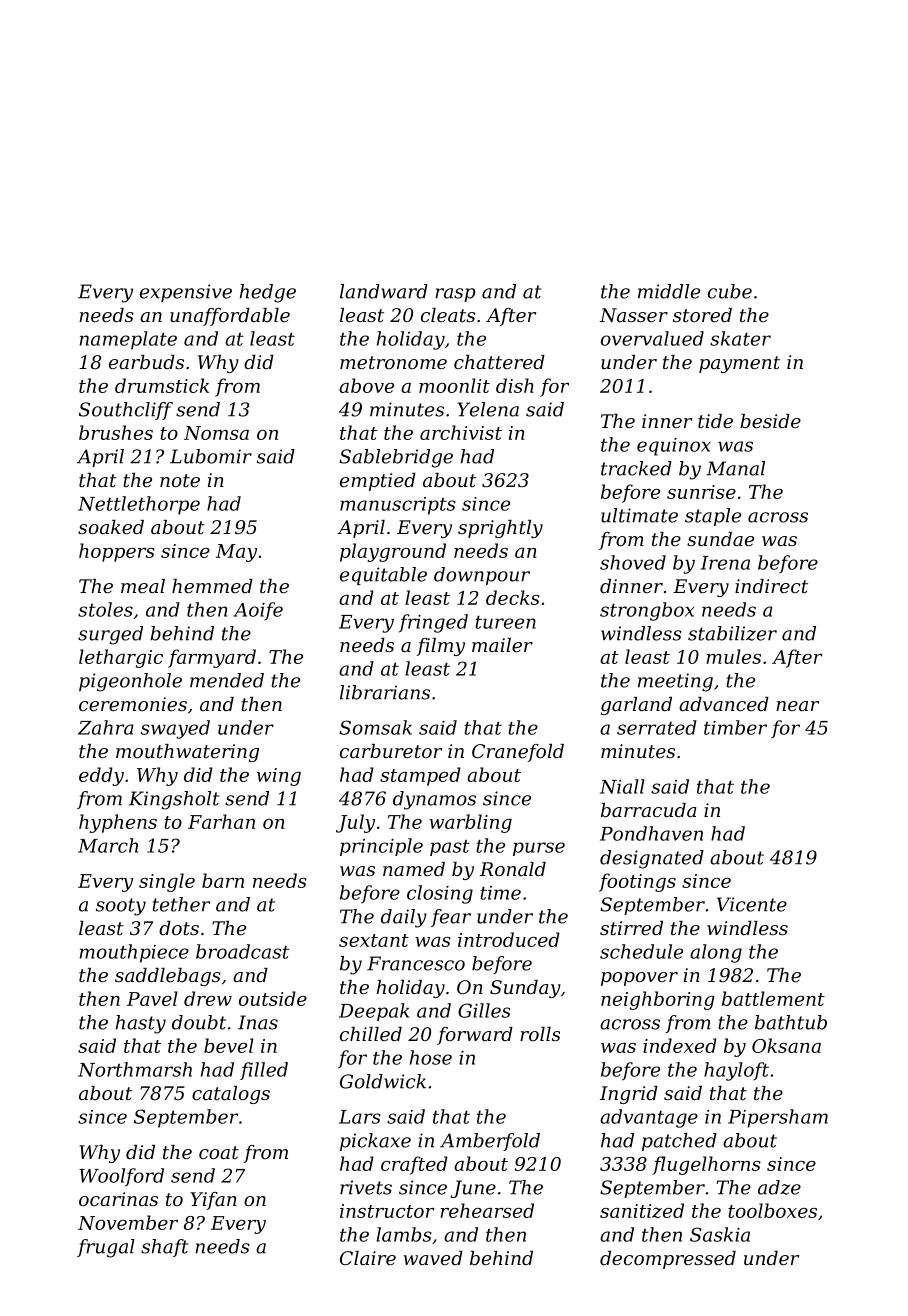 This document has width=908, height=1316. I want to click on November, so click(128, 1222).
